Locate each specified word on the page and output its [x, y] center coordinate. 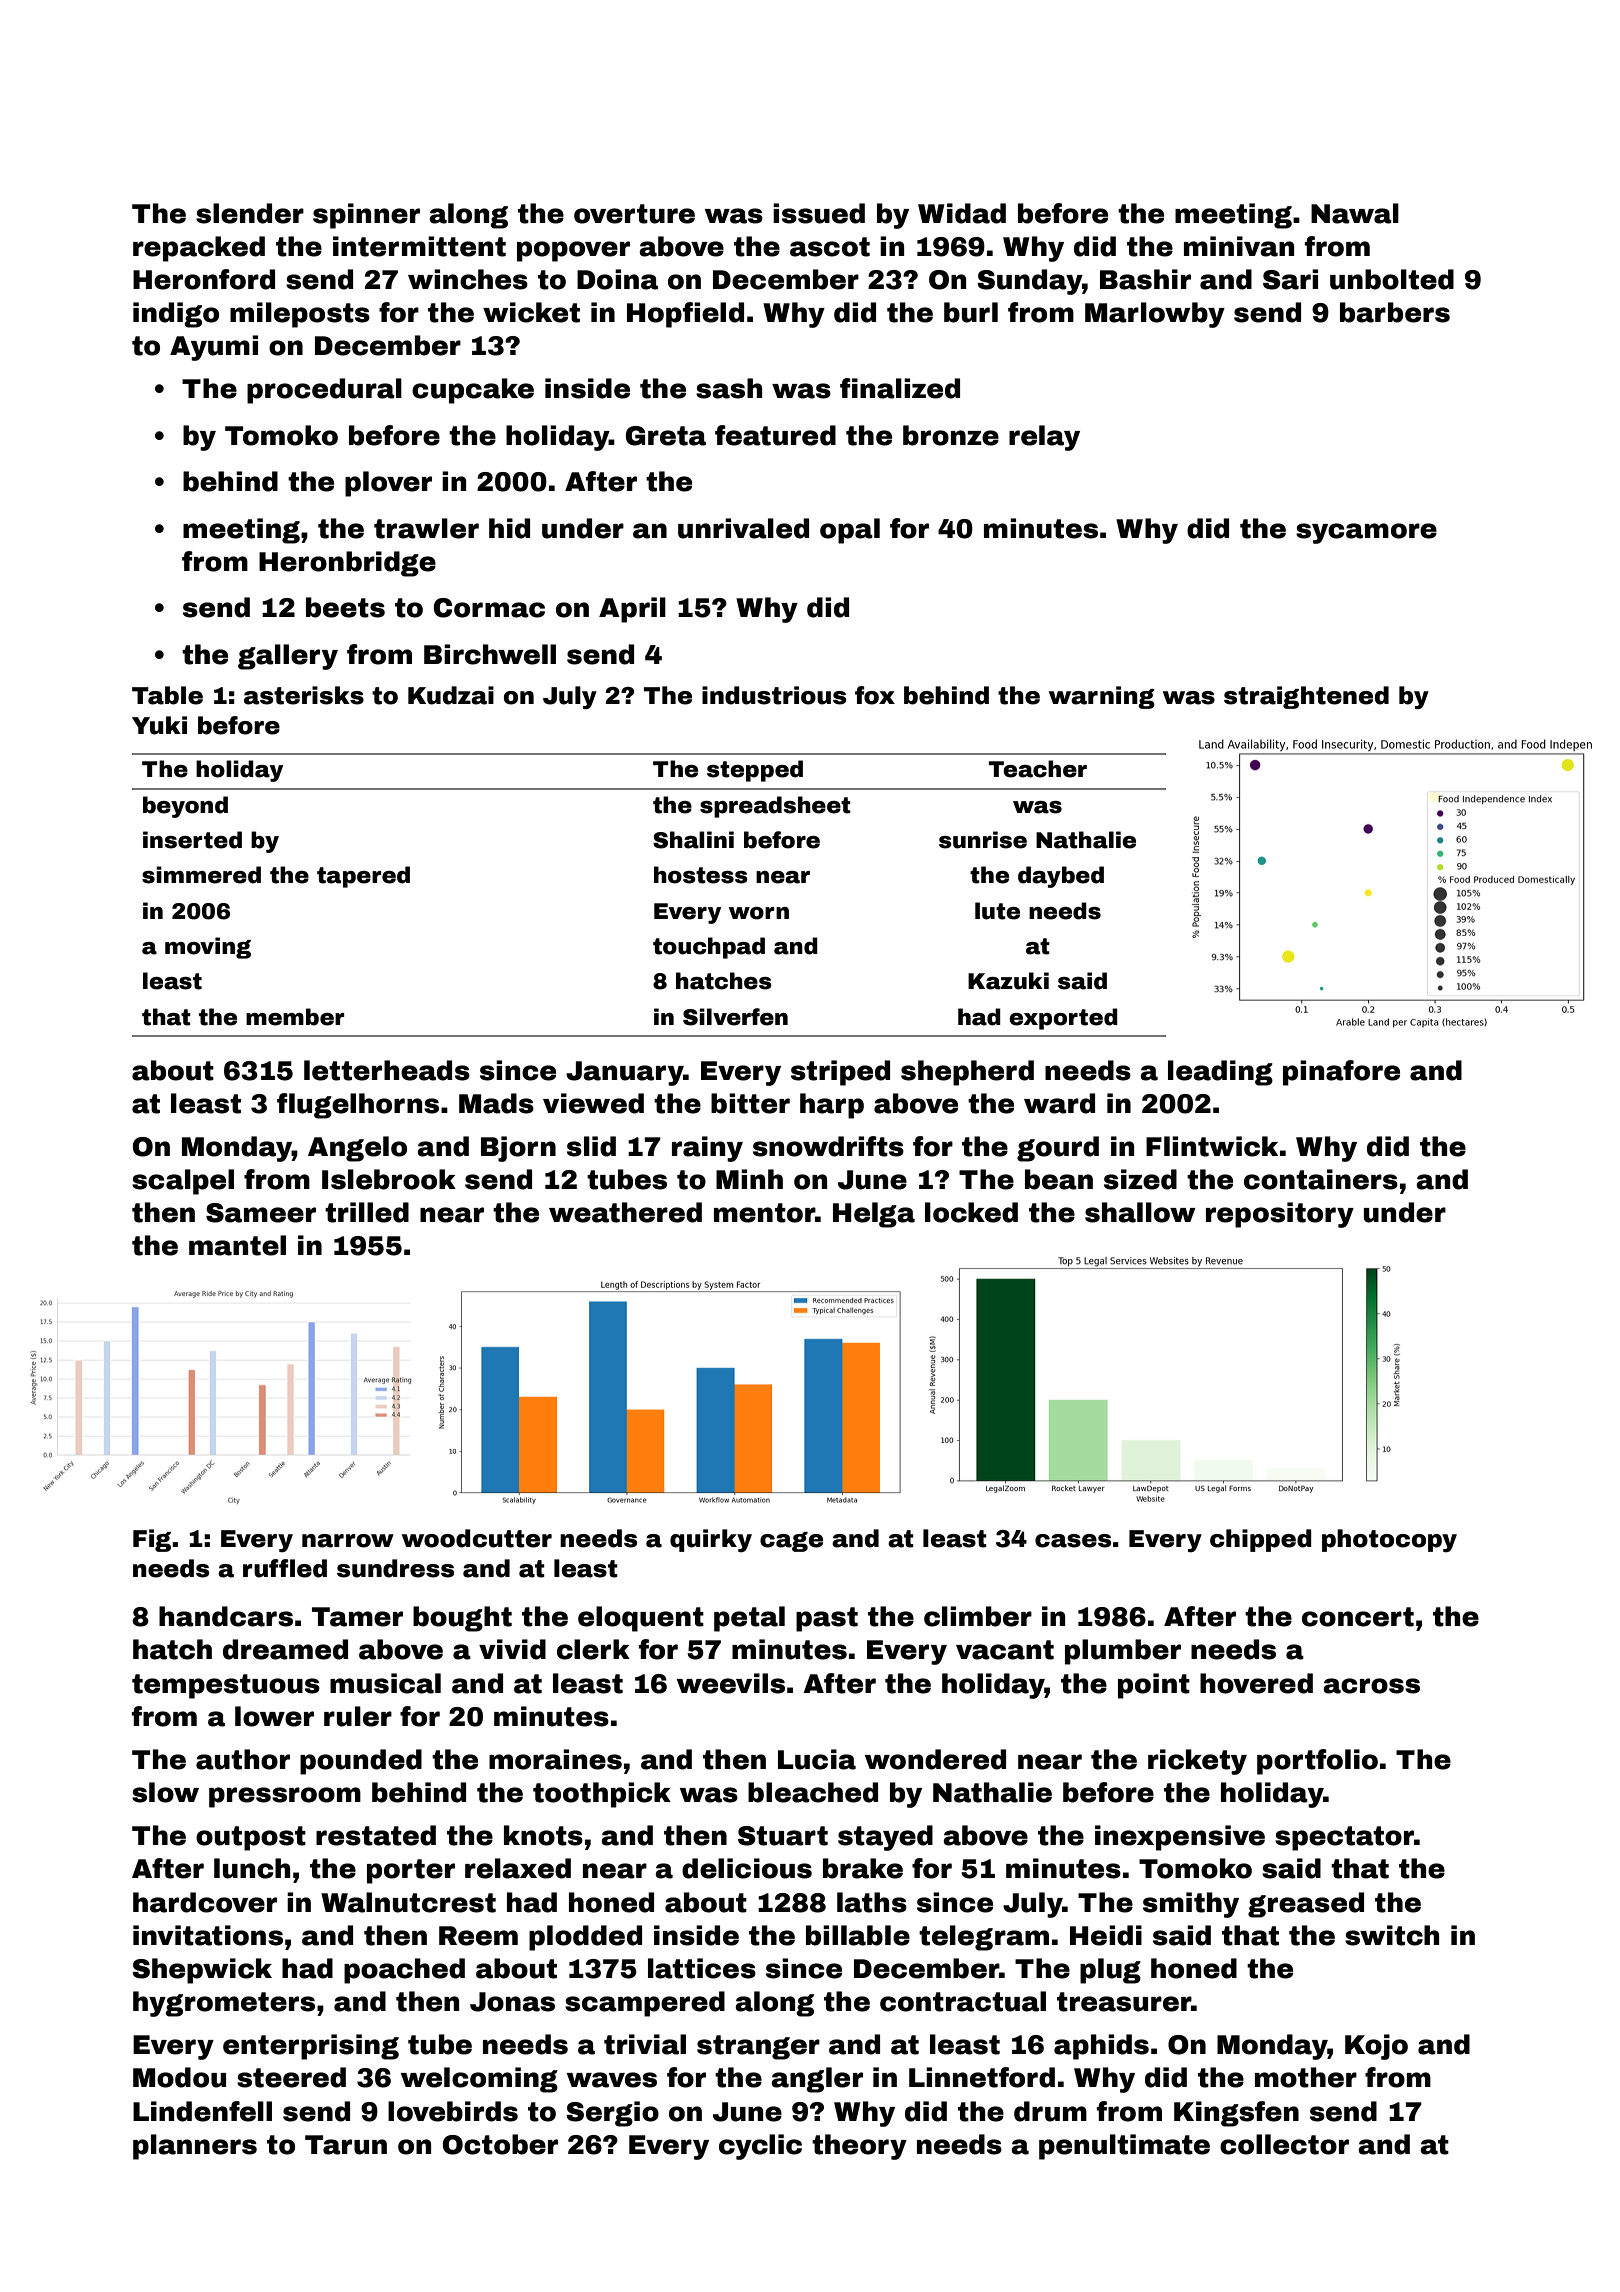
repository [1280, 1215]
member [295, 1017]
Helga [874, 1215]
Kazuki [1008, 981]
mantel [237, 1245]
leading [1220, 1073]
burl [971, 312]
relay [1044, 438]
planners [195, 2147]
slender [250, 213]
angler [817, 2080]
